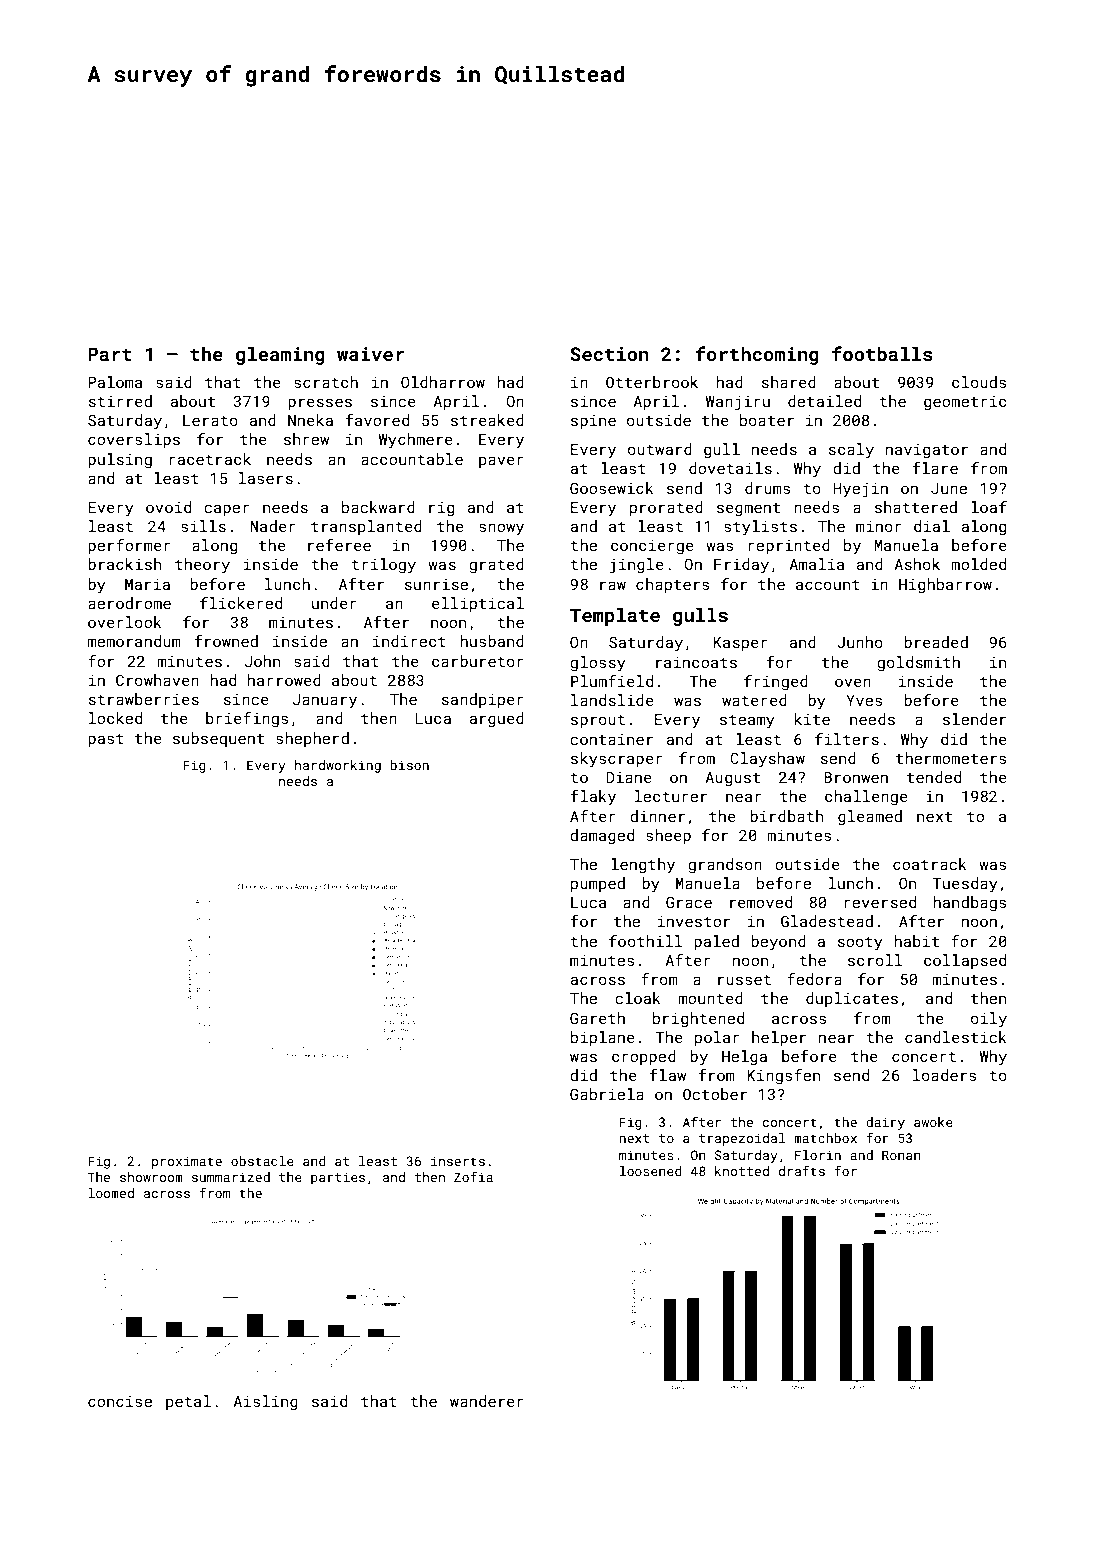 The width and height of the image is (1095, 1549). I want to click on loaf, so click(989, 507).
